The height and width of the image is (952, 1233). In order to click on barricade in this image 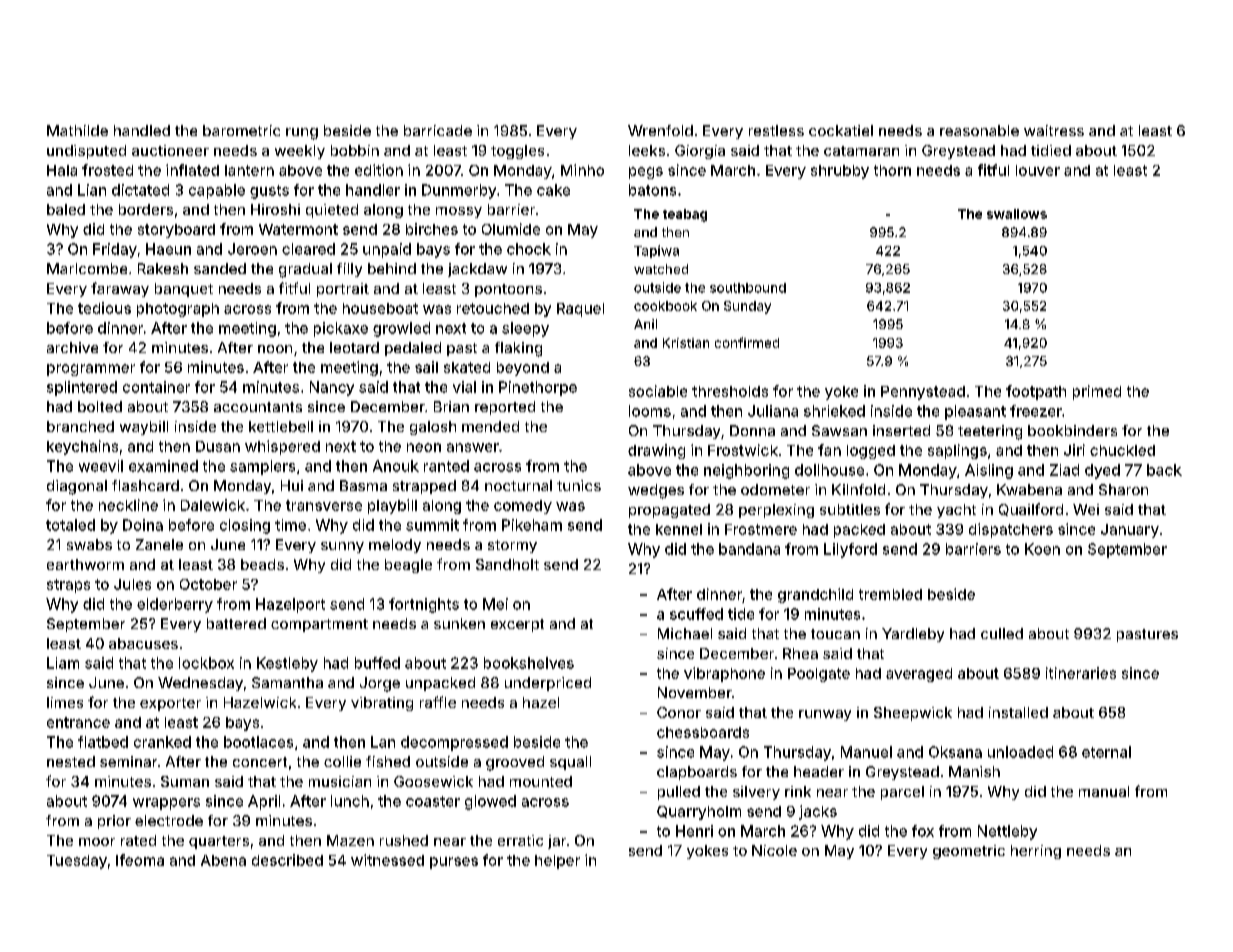, I will do `click(438, 130)`.
